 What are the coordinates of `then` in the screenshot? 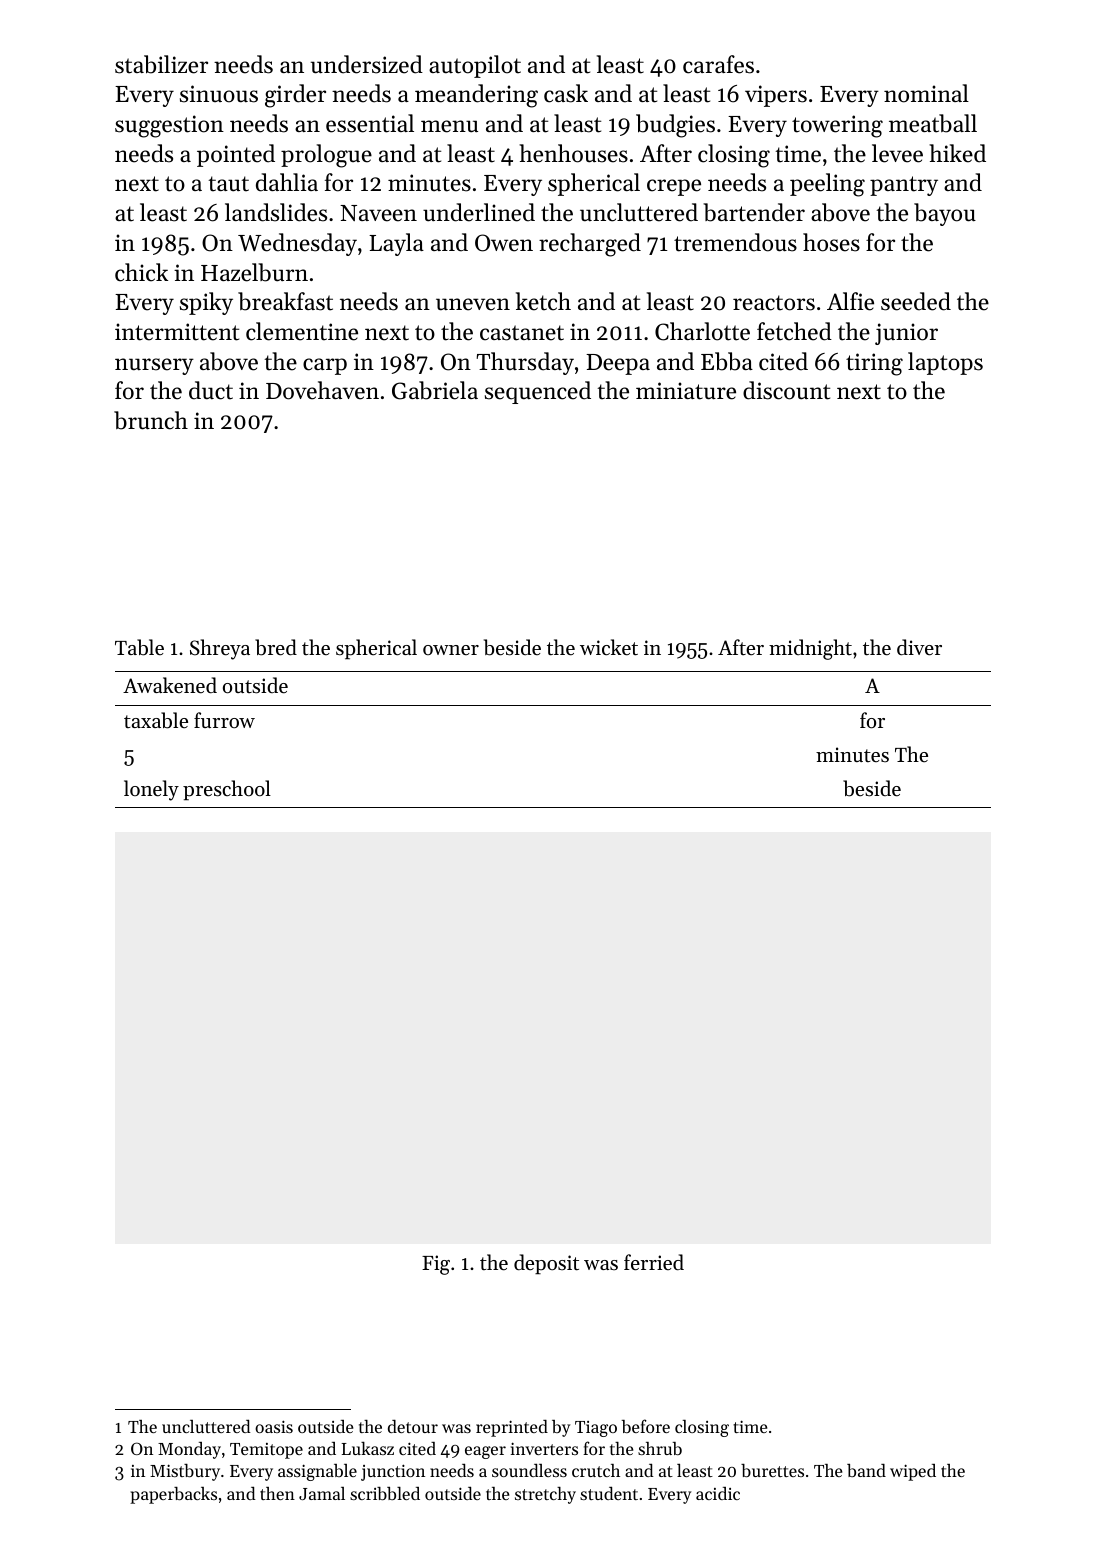 It's located at (277, 1493).
